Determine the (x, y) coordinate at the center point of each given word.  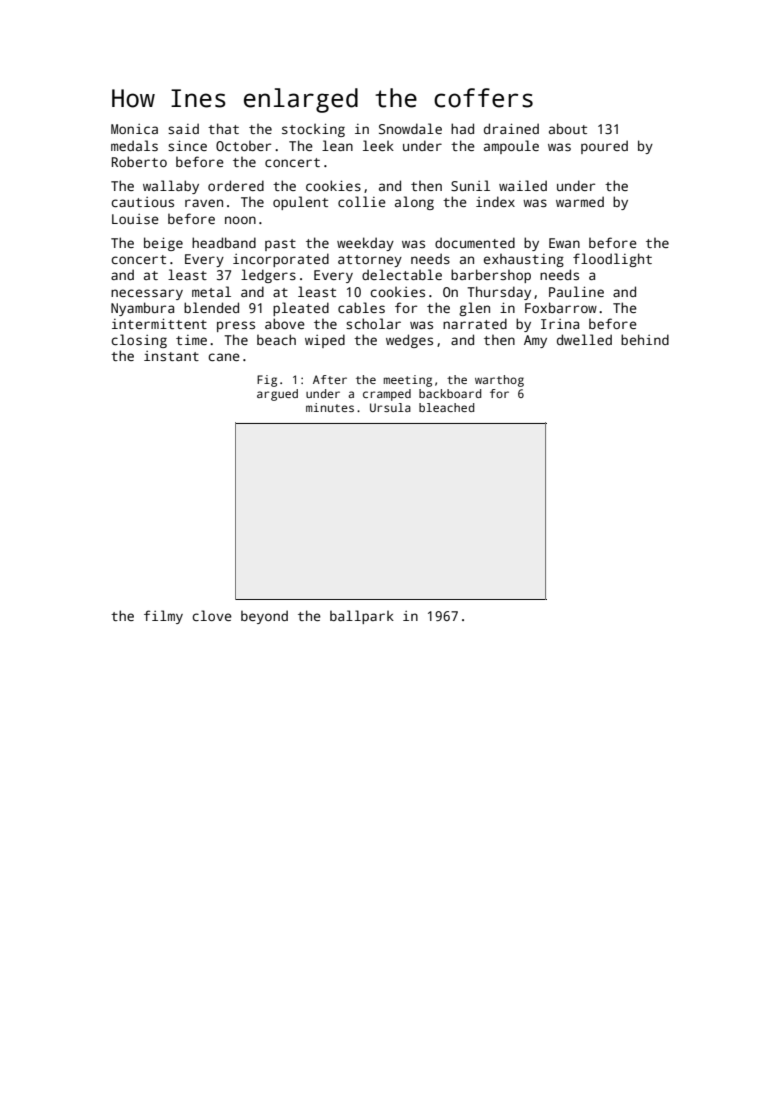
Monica (134, 129)
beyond (264, 617)
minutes (330, 407)
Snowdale (410, 128)
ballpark (362, 617)
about (568, 128)
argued (277, 395)
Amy (535, 341)
